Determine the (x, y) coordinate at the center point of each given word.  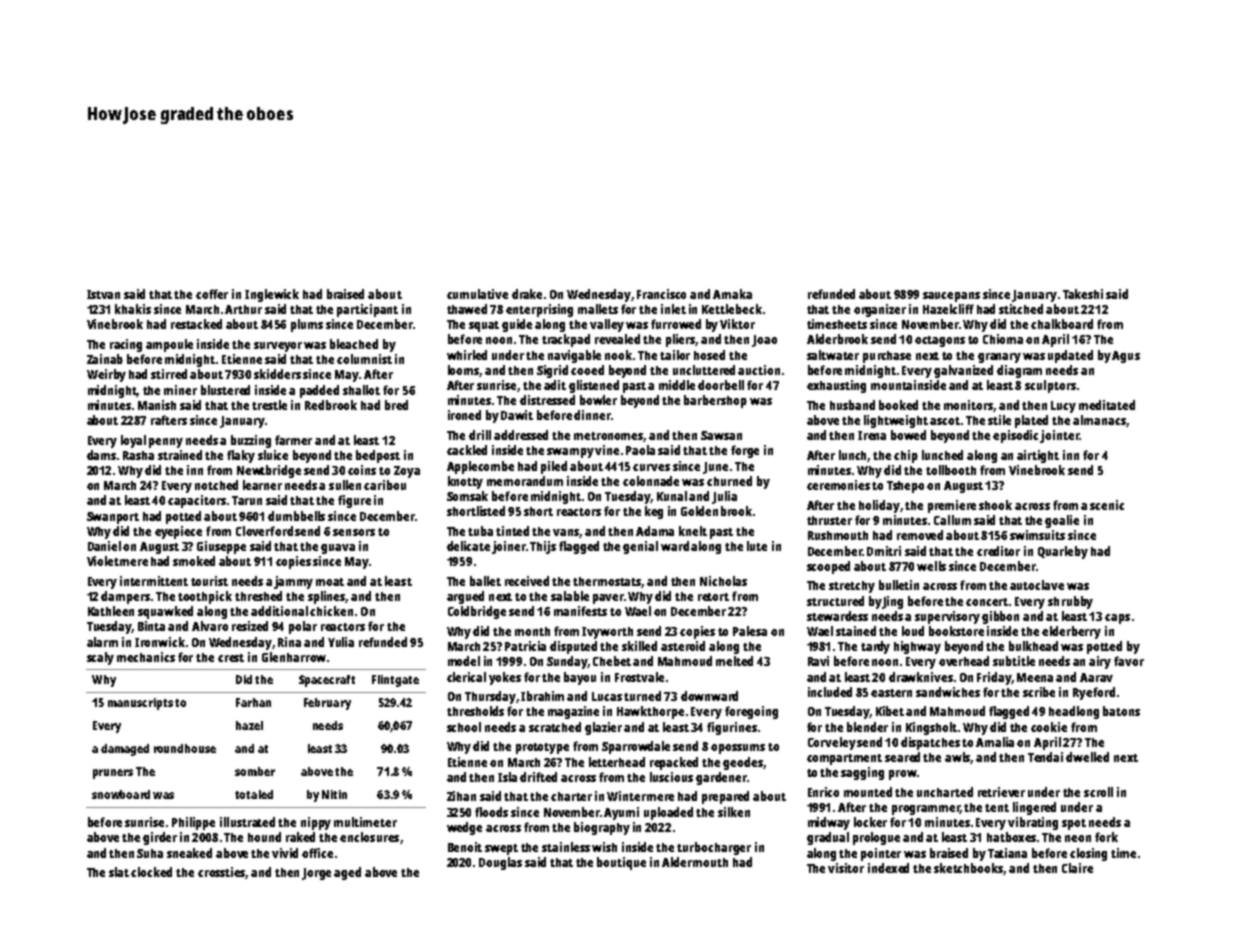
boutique (621, 863)
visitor (846, 868)
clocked (151, 872)
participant (367, 310)
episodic (1017, 436)
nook (618, 355)
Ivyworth (607, 633)
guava (338, 549)
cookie (1049, 727)
